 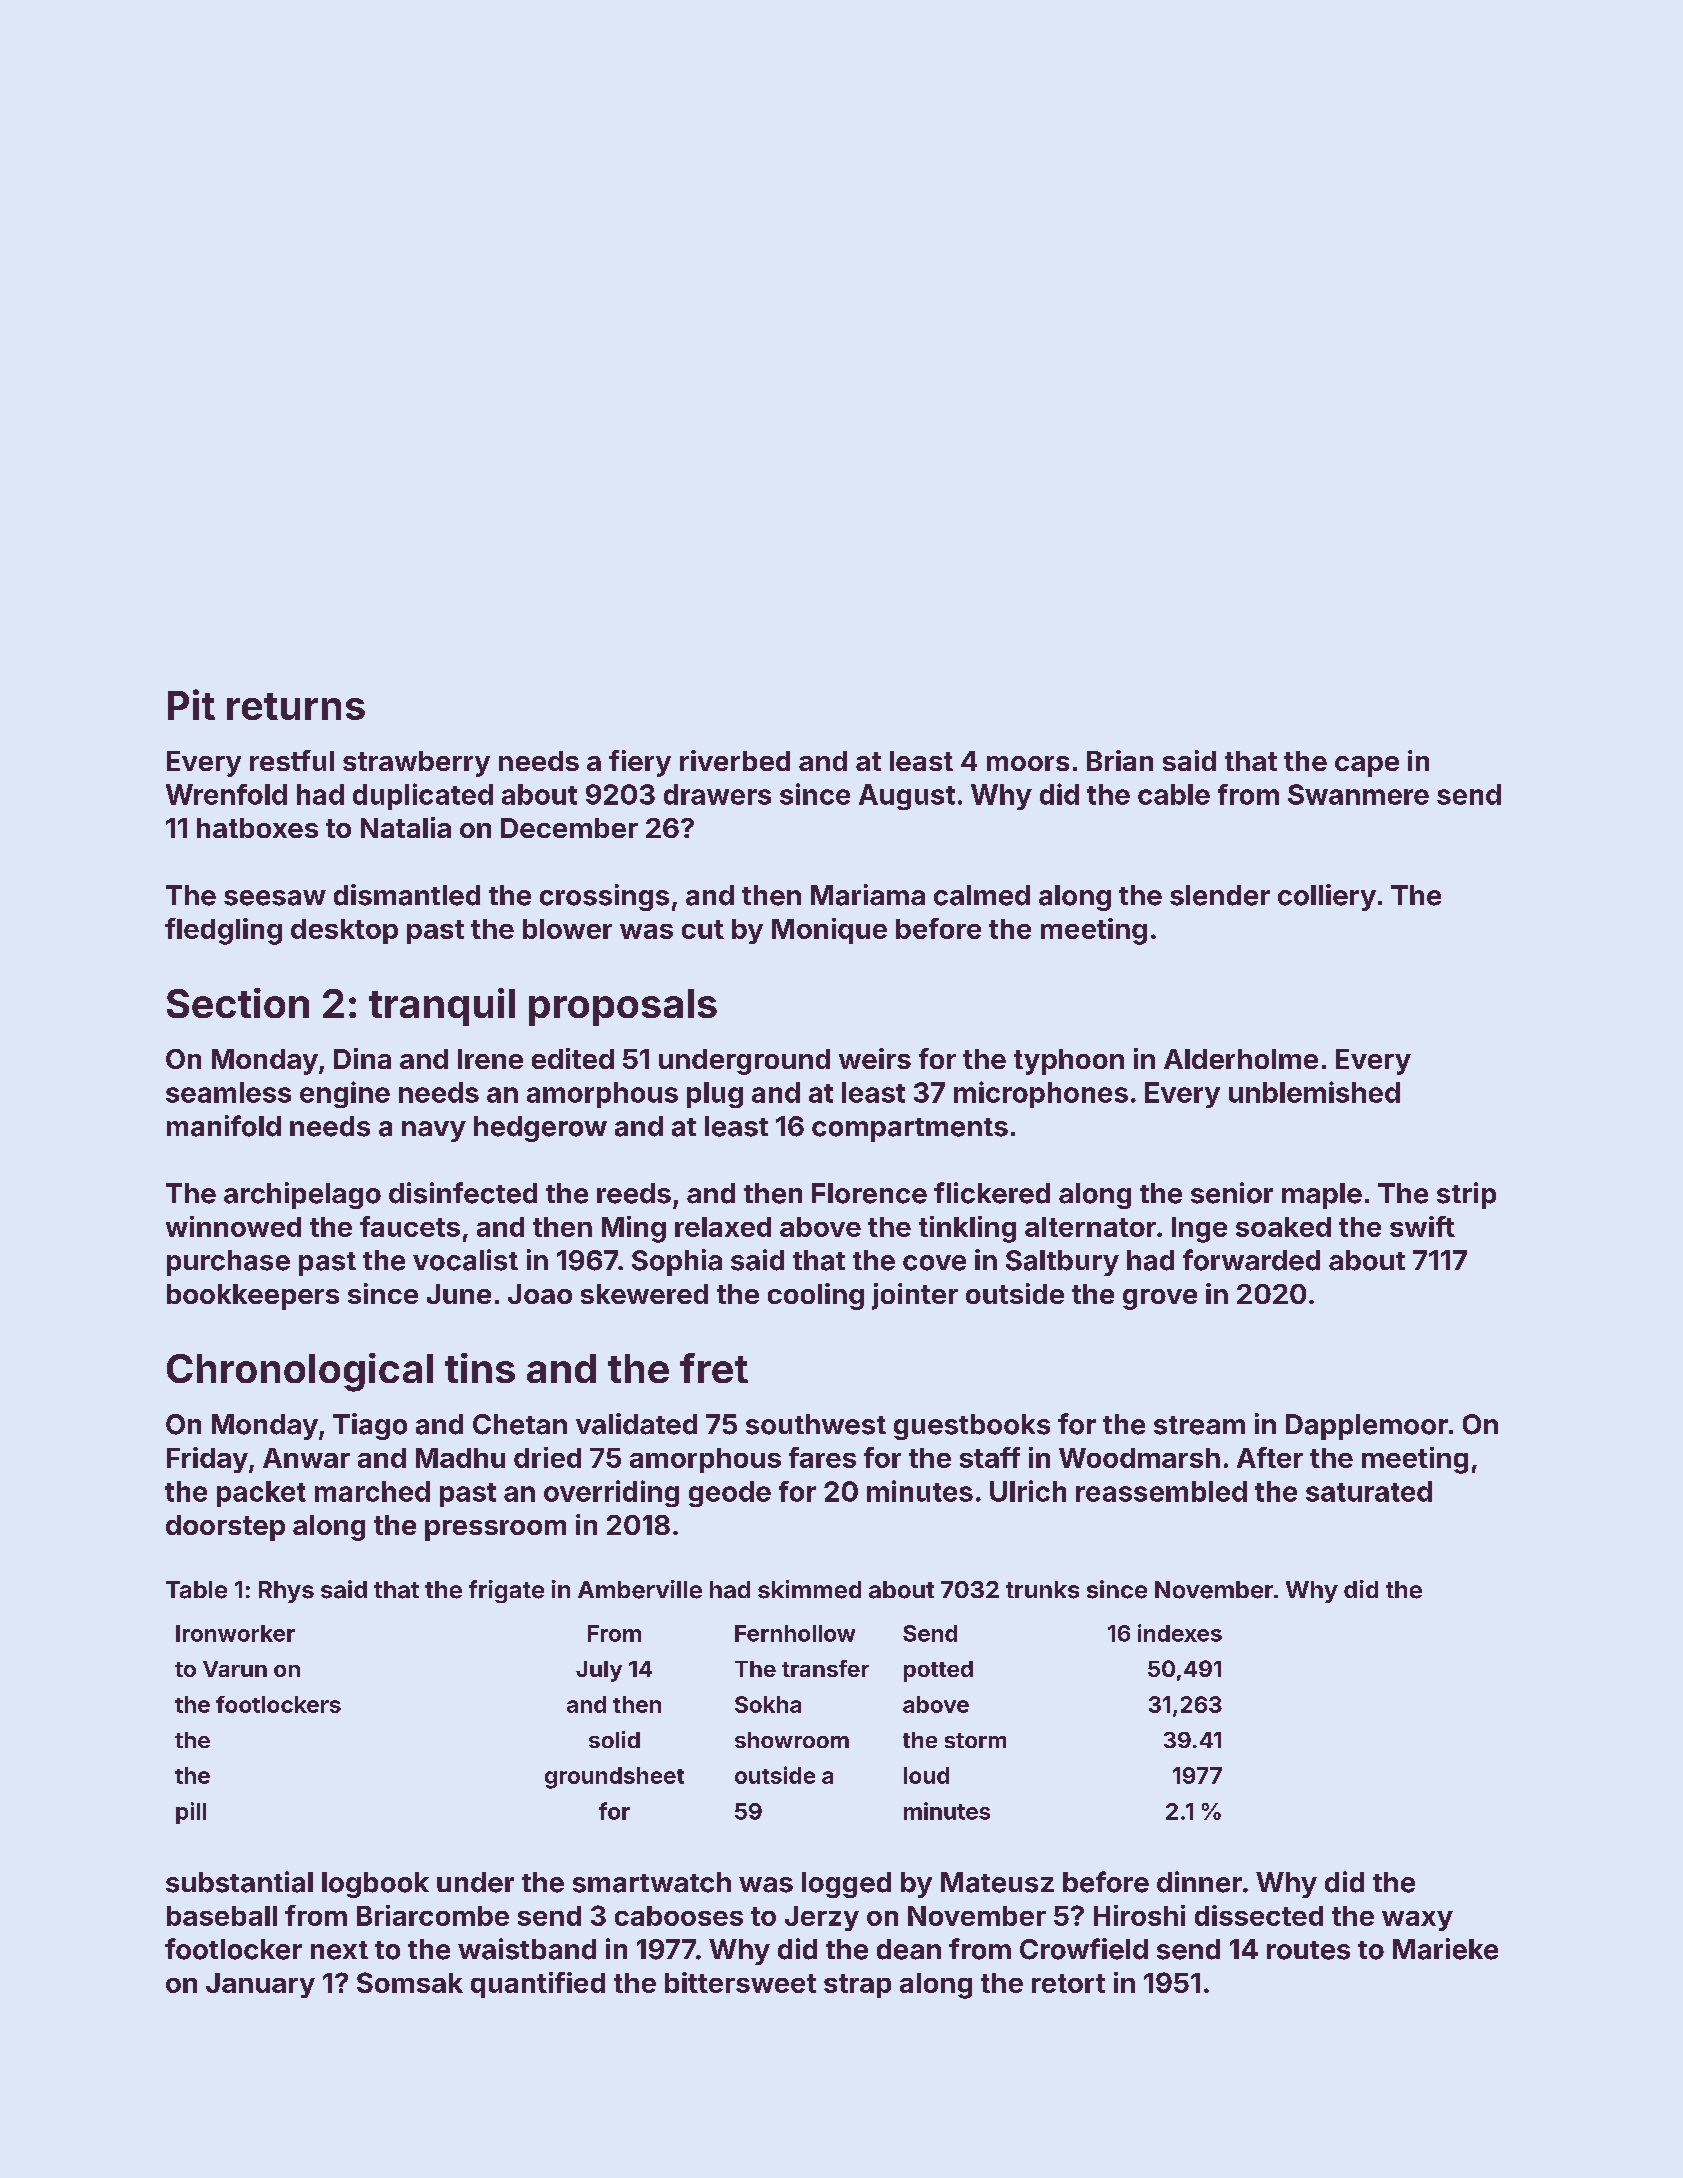 What do you see at coordinates (1139, 1458) in the document?
I see `Woodmarsh` at bounding box center [1139, 1458].
